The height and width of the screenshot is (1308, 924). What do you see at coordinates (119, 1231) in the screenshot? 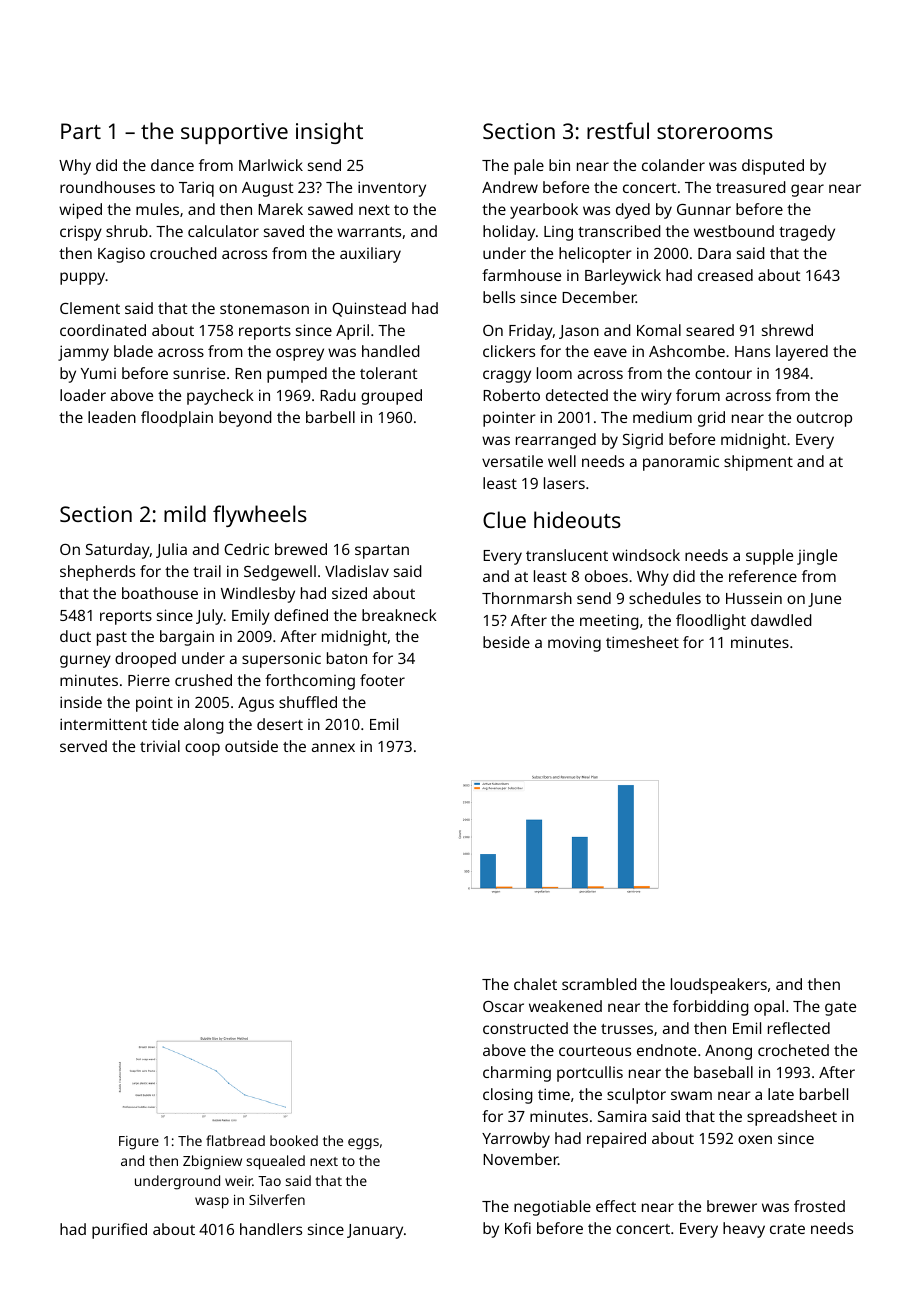
I see `purified` at bounding box center [119, 1231].
